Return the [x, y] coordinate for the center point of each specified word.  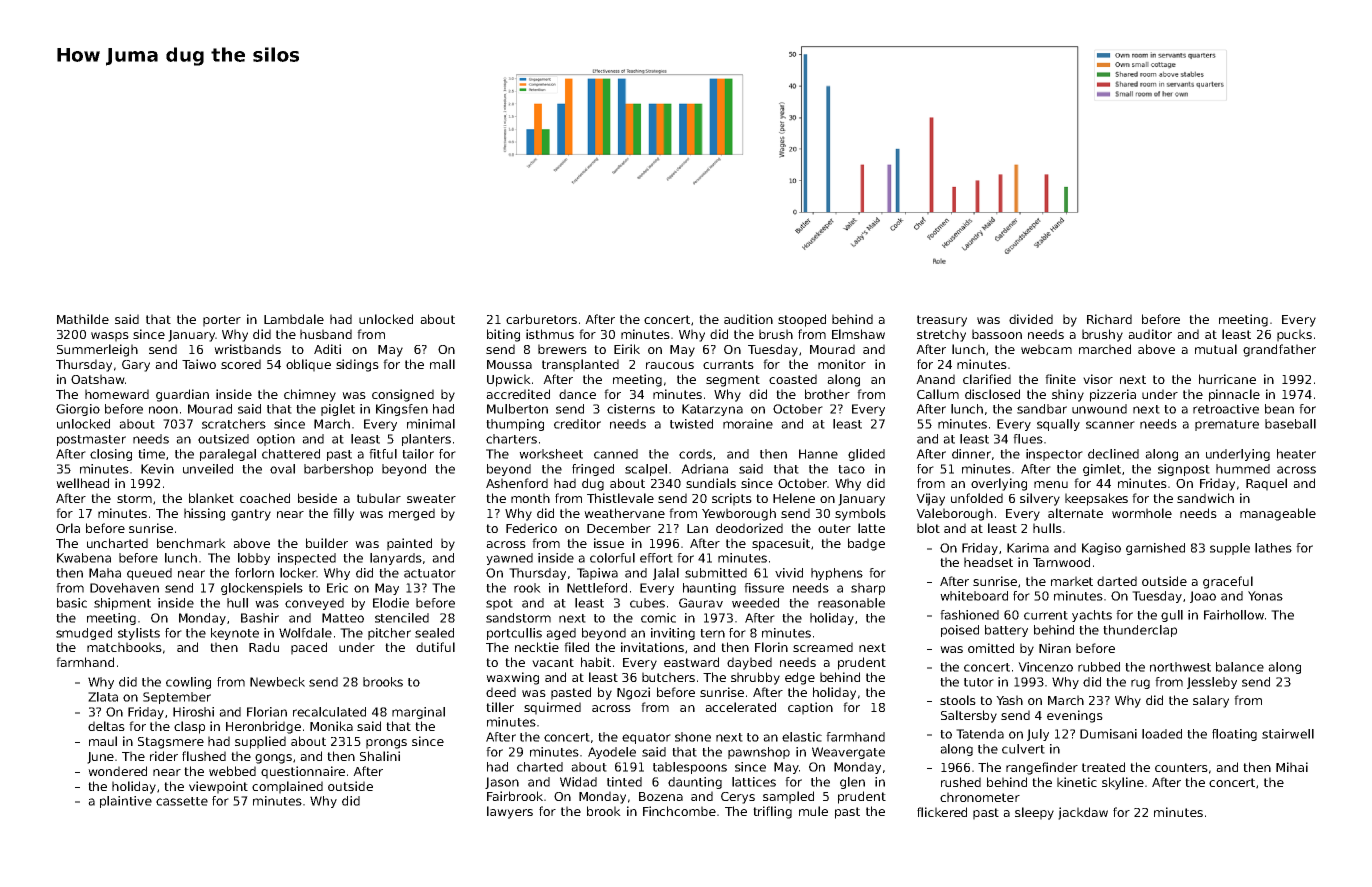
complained [287, 787]
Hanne [818, 454]
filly [343, 514]
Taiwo [199, 364]
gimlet [1102, 470]
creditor [577, 424]
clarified [987, 379]
